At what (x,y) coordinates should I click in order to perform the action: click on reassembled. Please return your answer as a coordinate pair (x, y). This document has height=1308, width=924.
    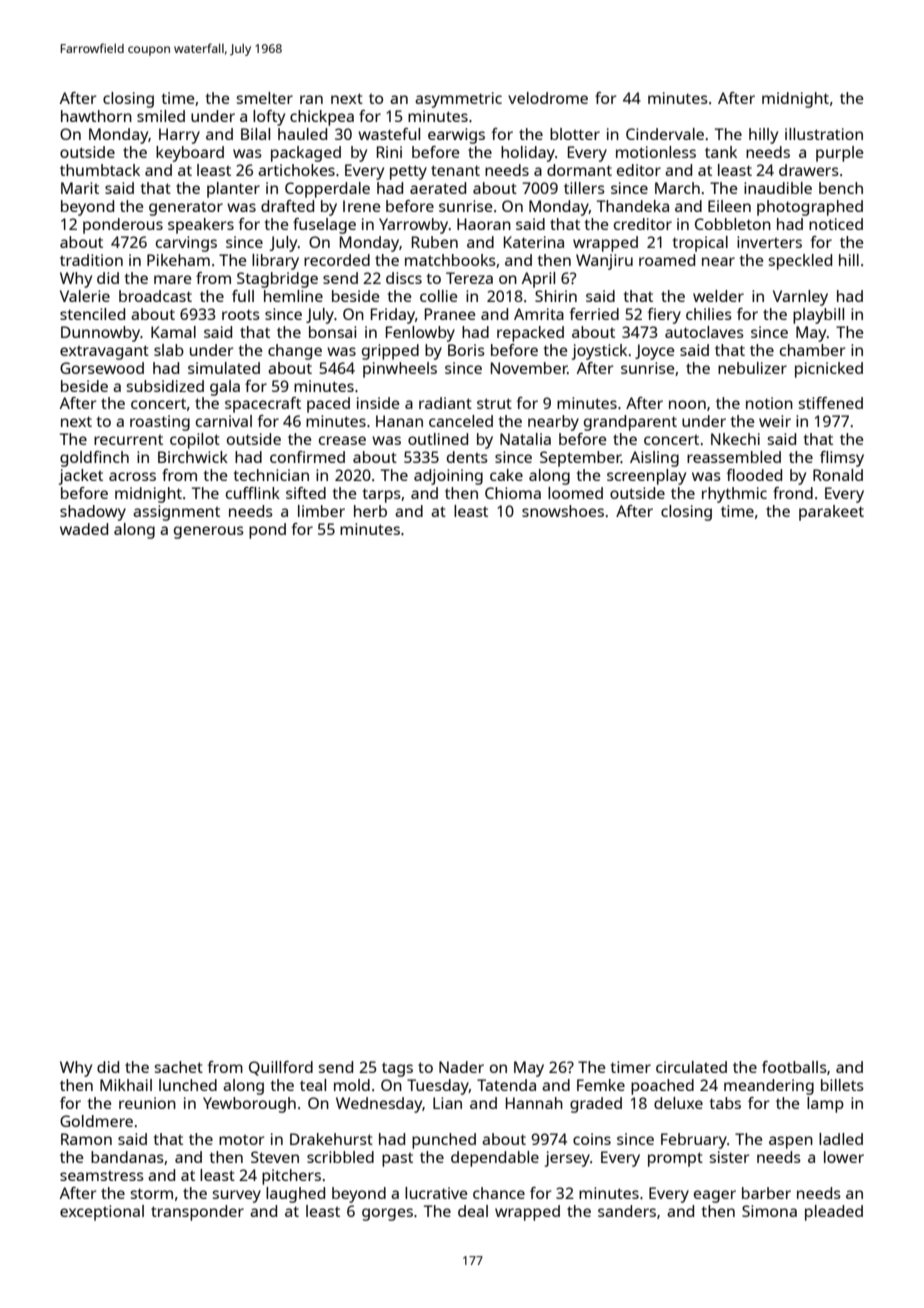
    Looking at the image, I should click on (734, 457).
